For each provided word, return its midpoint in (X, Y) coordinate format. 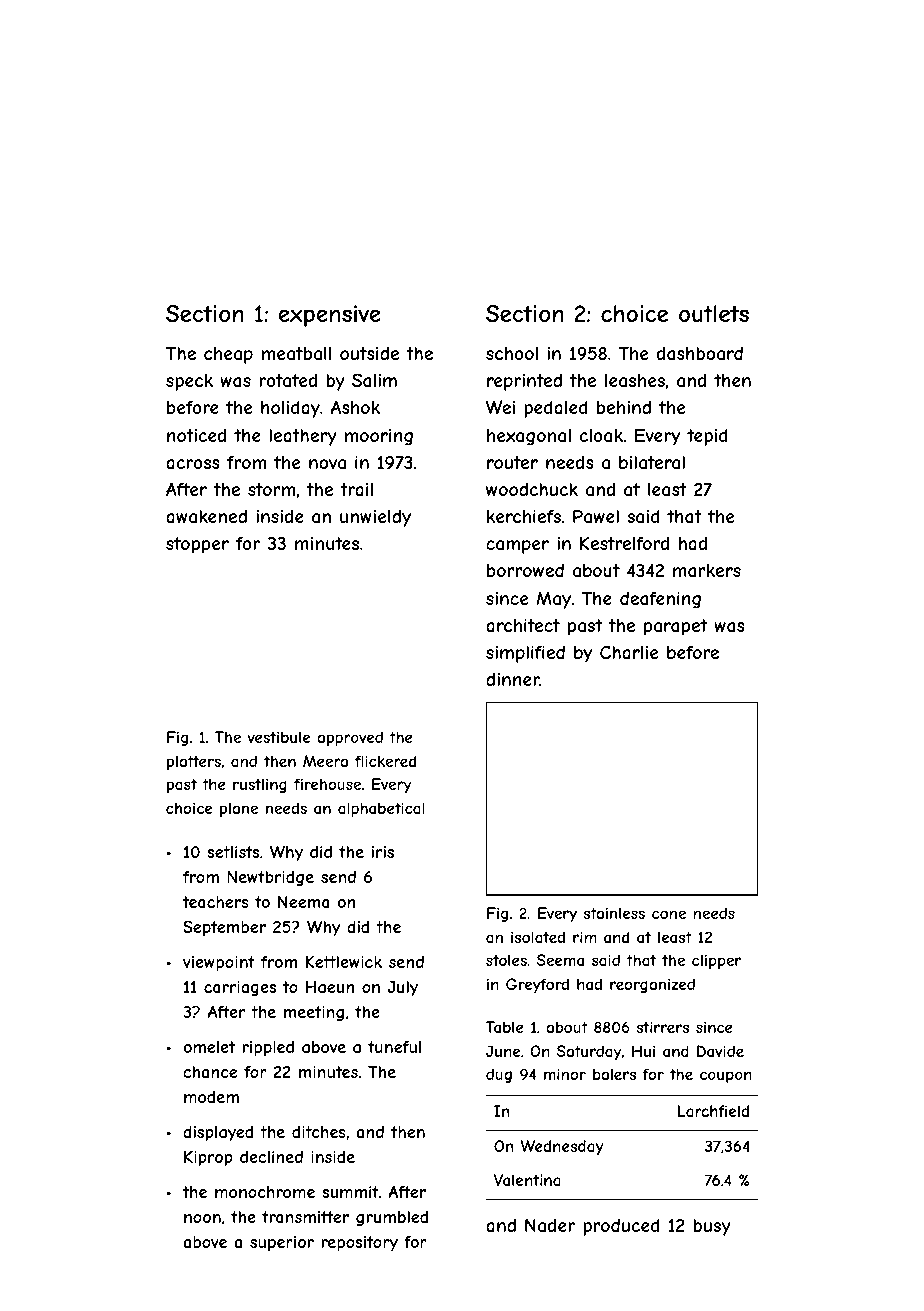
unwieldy (375, 518)
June (503, 1051)
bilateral (652, 462)
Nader (550, 1225)
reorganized (652, 985)
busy (712, 1227)
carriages (240, 988)
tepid (707, 437)
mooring (379, 437)
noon (202, 1218)
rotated (288, 380)
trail (356, 489)
